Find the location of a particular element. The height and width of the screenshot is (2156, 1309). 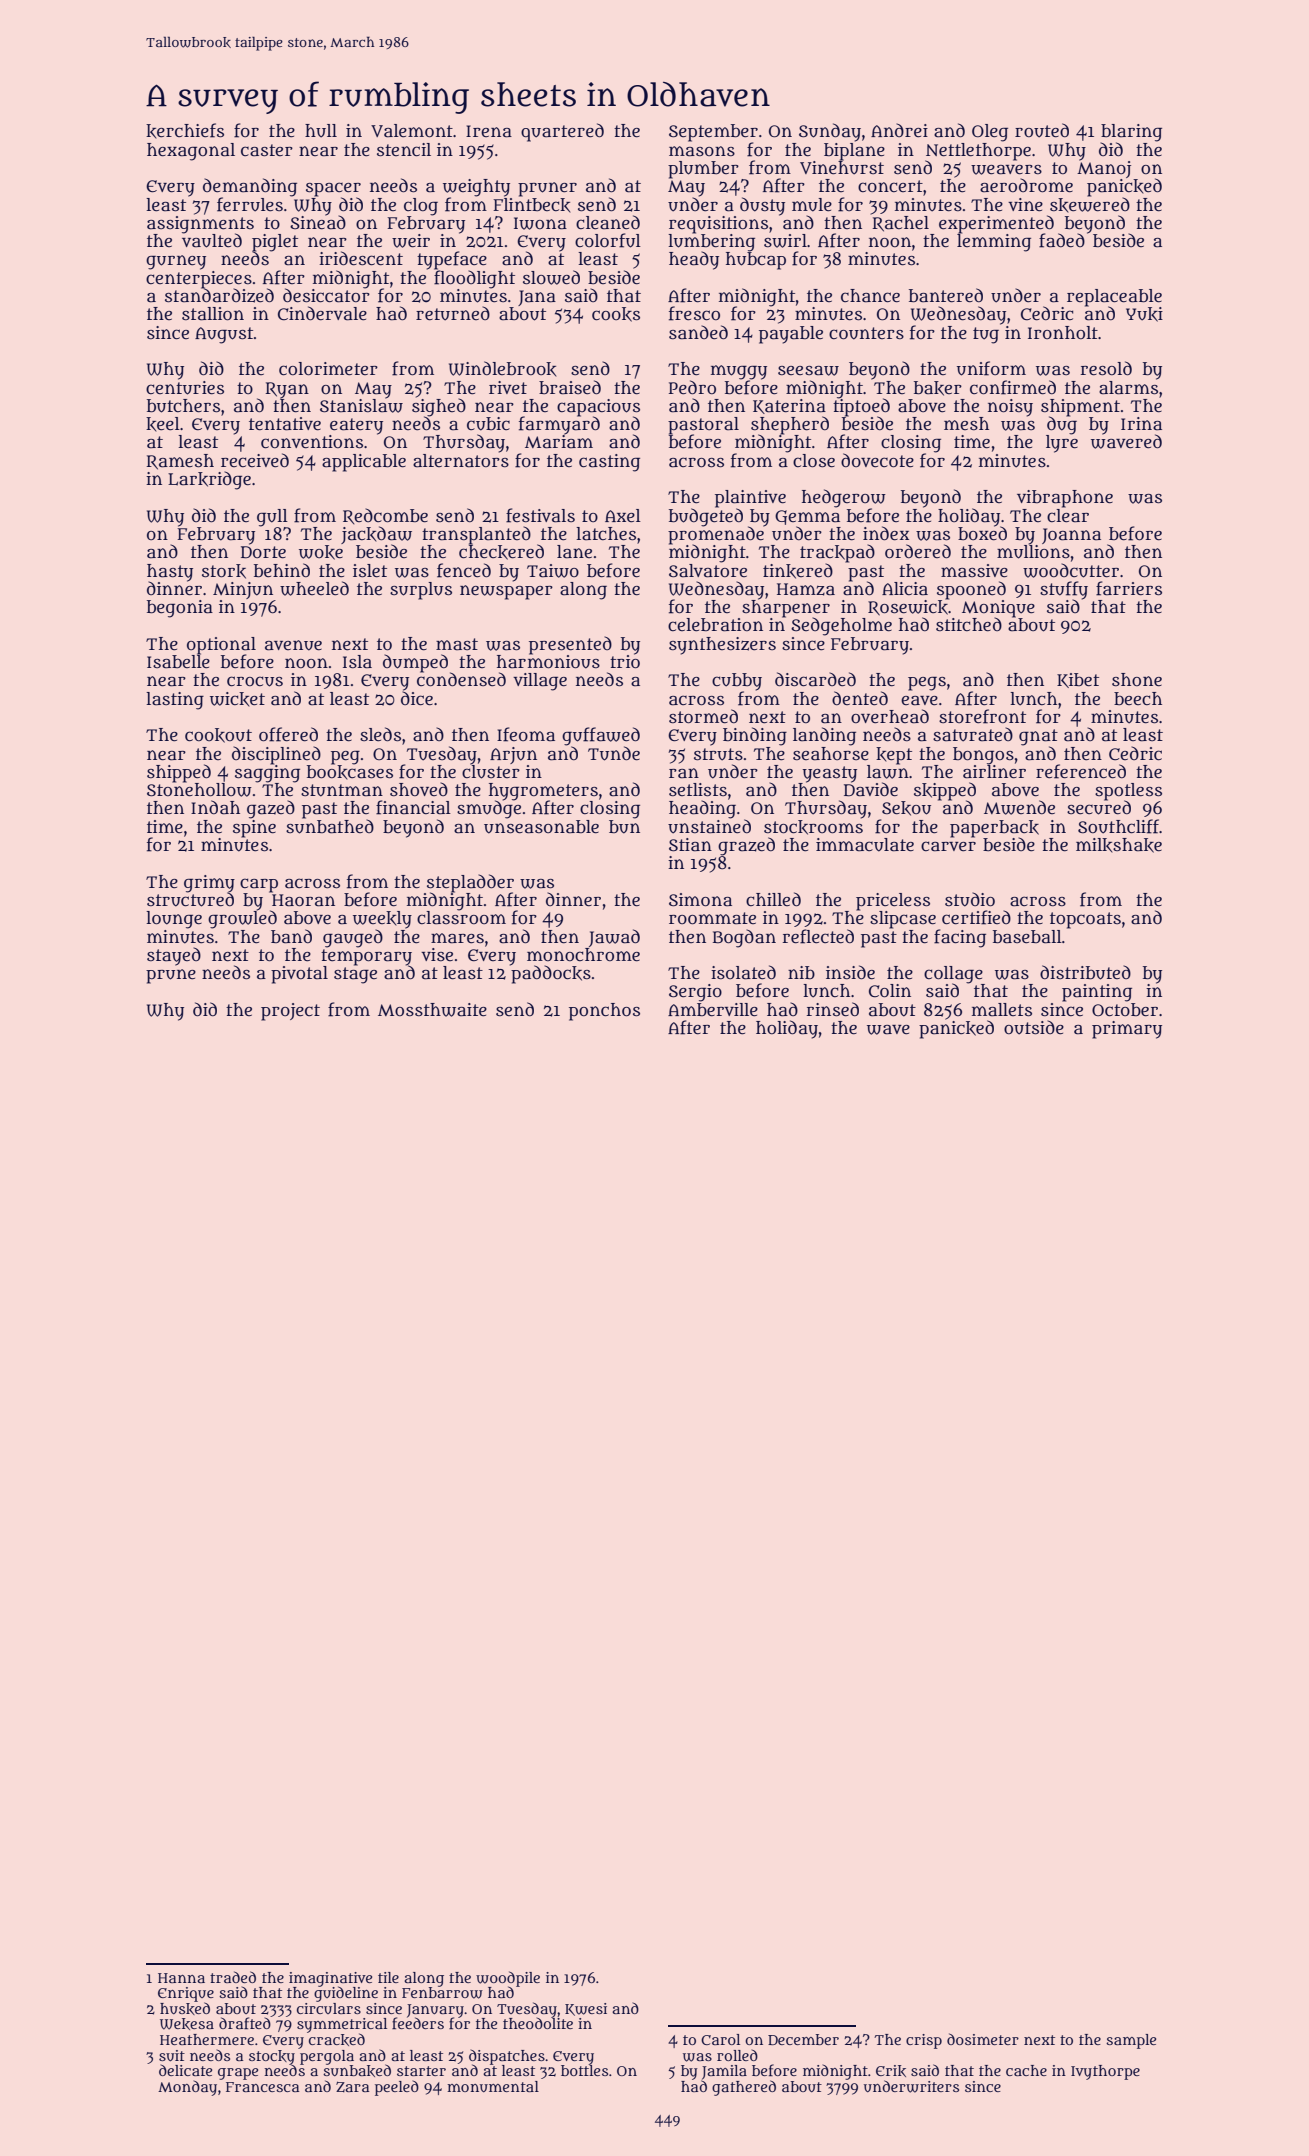

woodpile is located at coordinates (508, 1979).
